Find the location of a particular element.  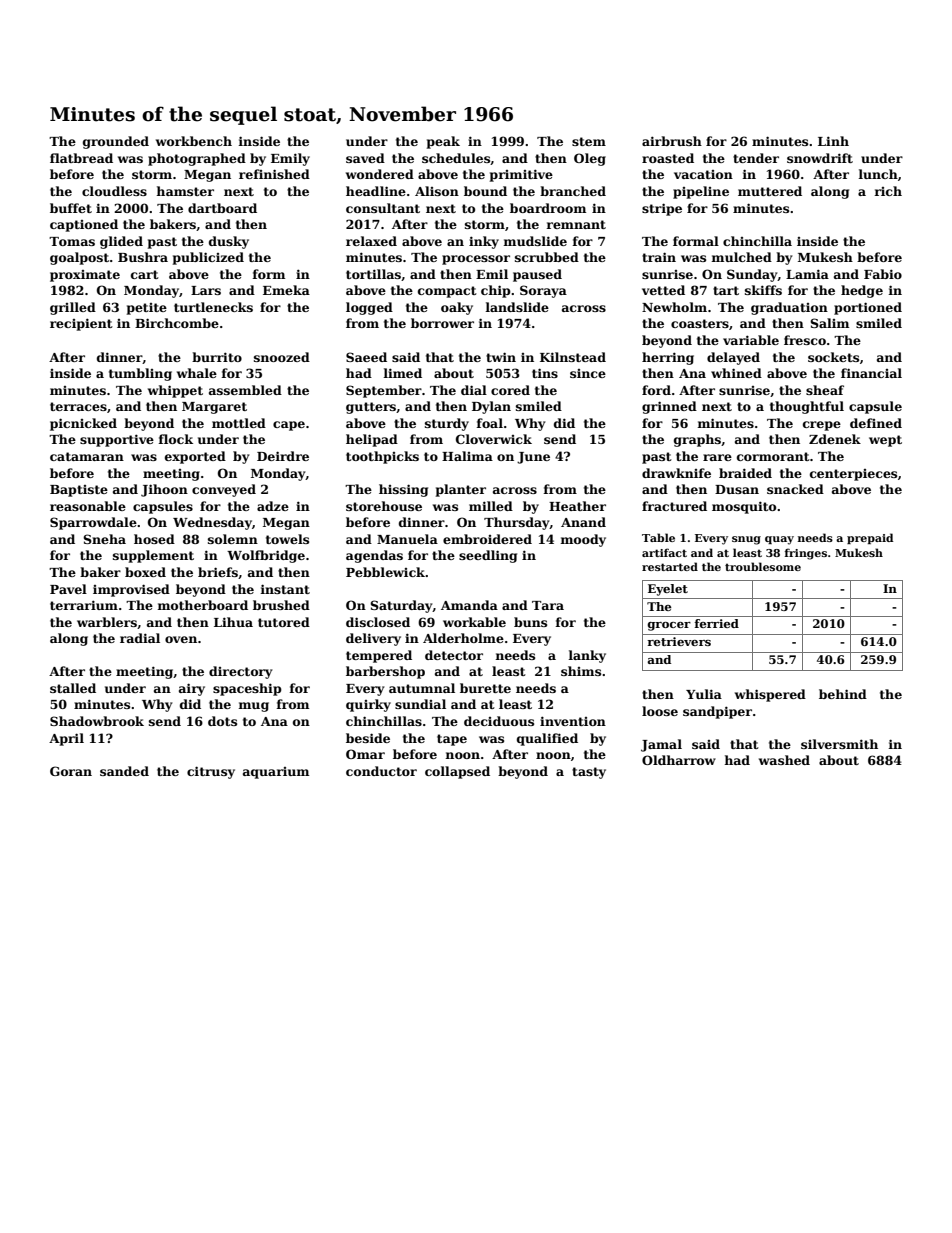

grounded is located at coordinates (116, 142).
